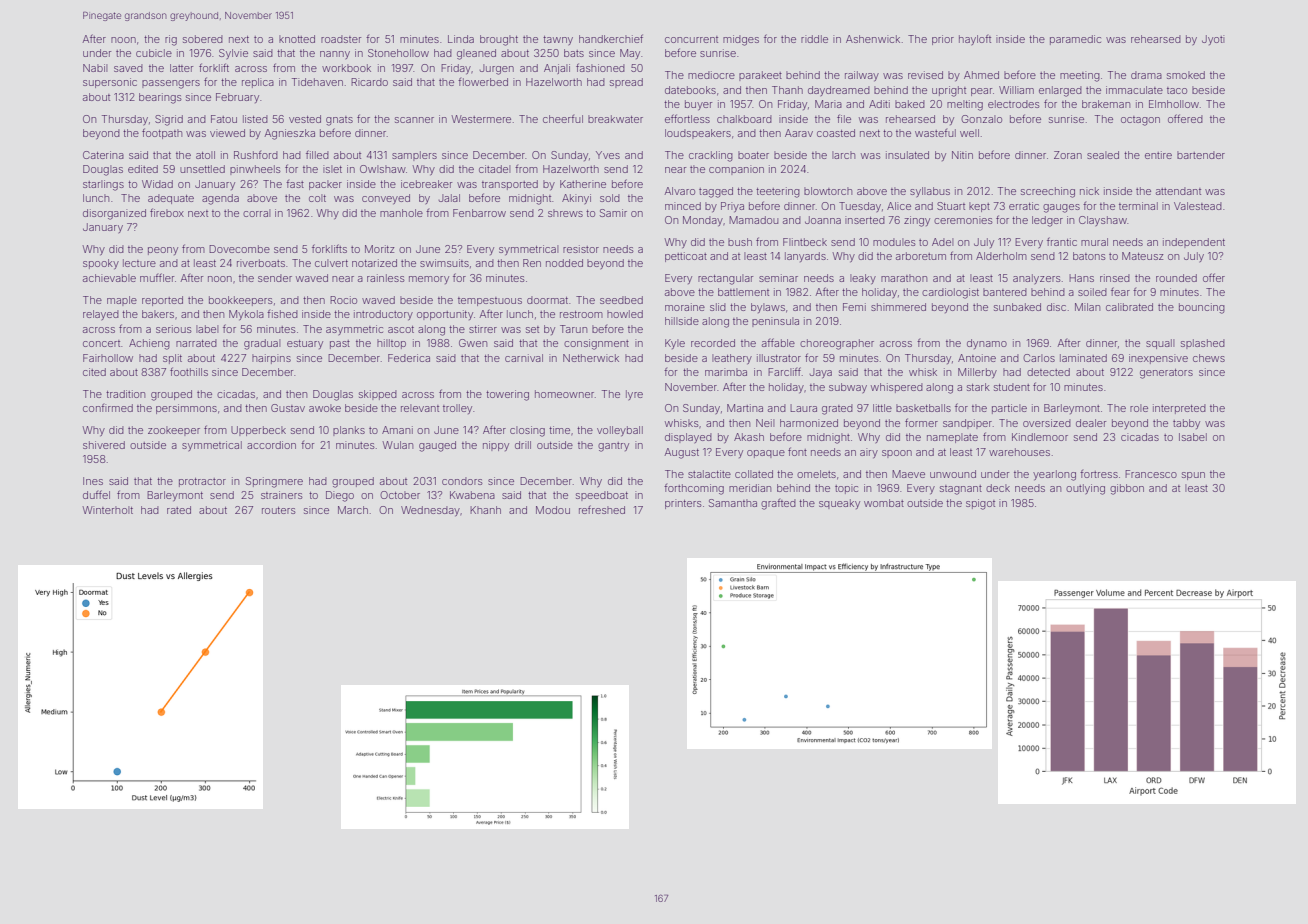 Image resolution: width=1308 pixels, height=924 pixels. Describe the element at coordinates (383, 315) in the image. I see `introductory` at that location.
